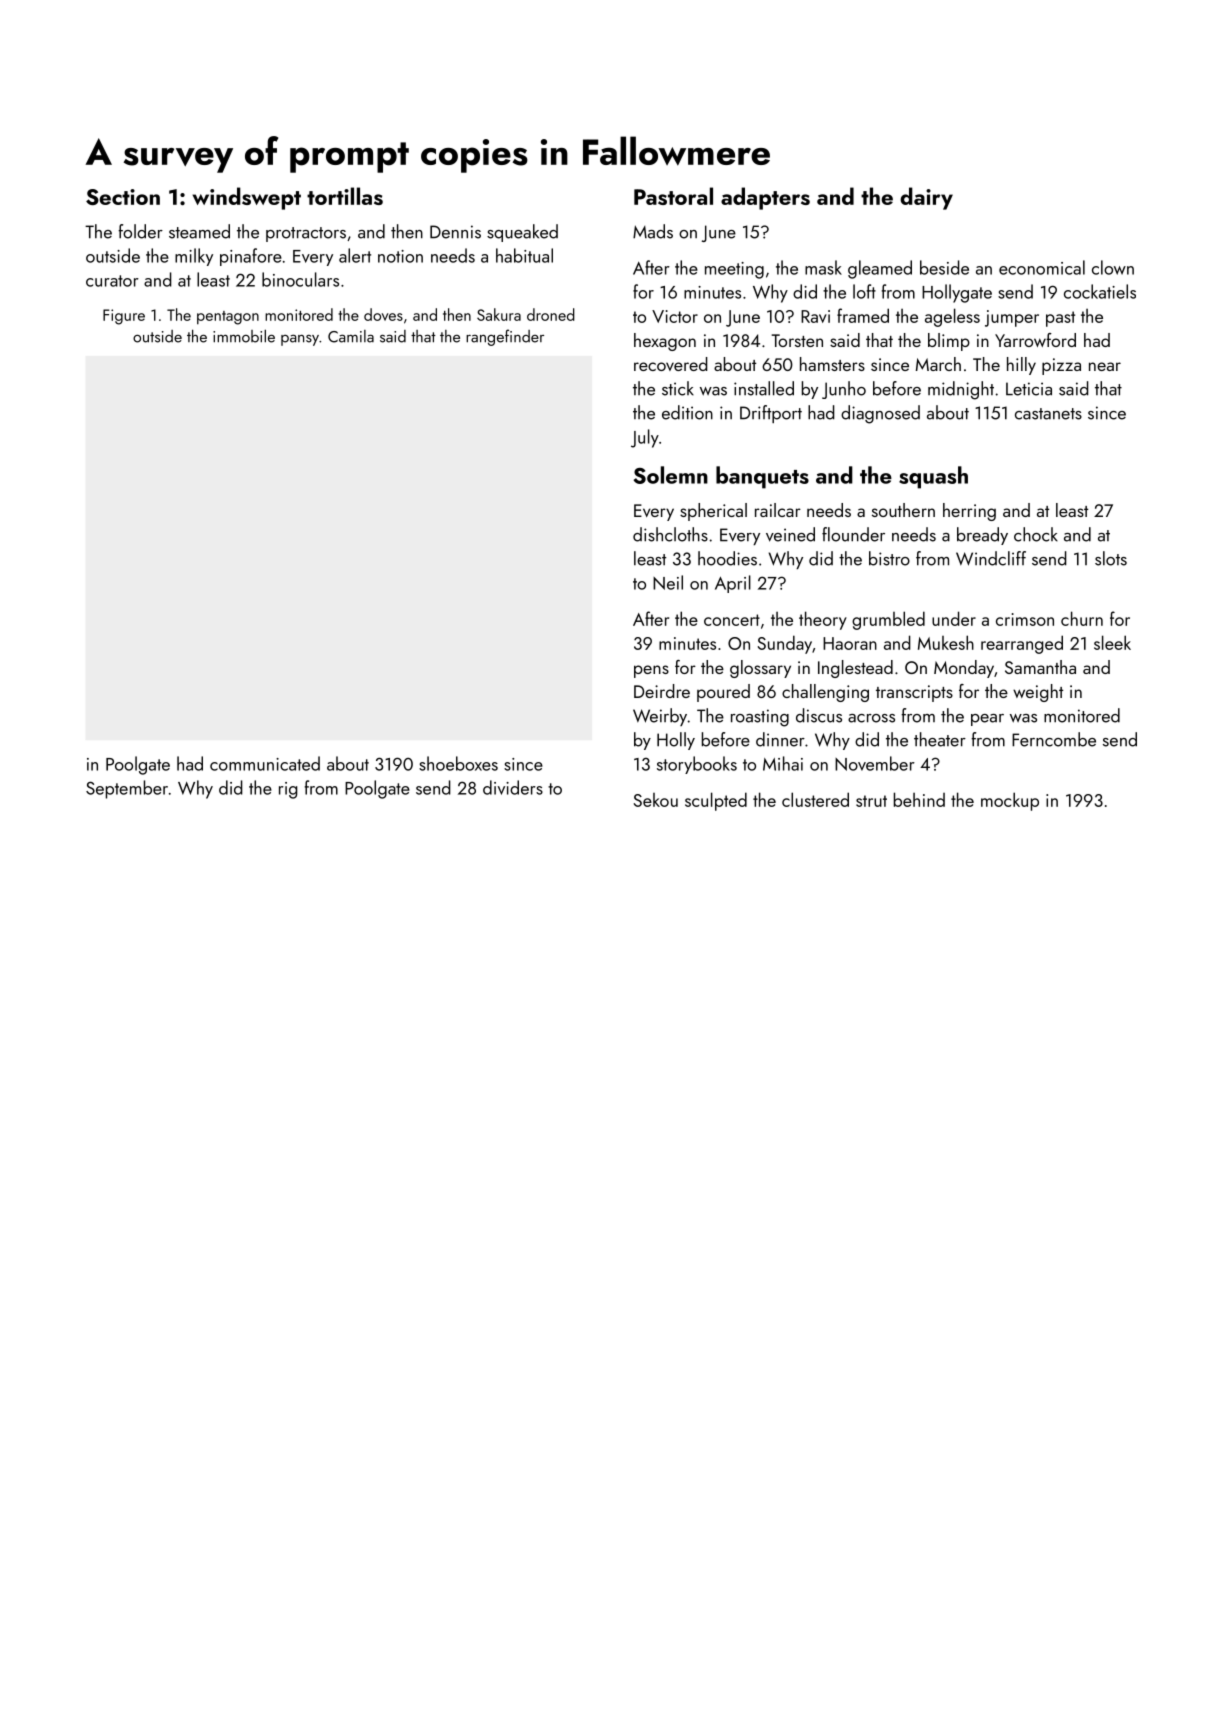 Image resolution: width=1225 pixels, height=1733 pixels. What do you see at coordinates (524, 255) in the document?
I see `habitual` at bounding box center [524, 255].
